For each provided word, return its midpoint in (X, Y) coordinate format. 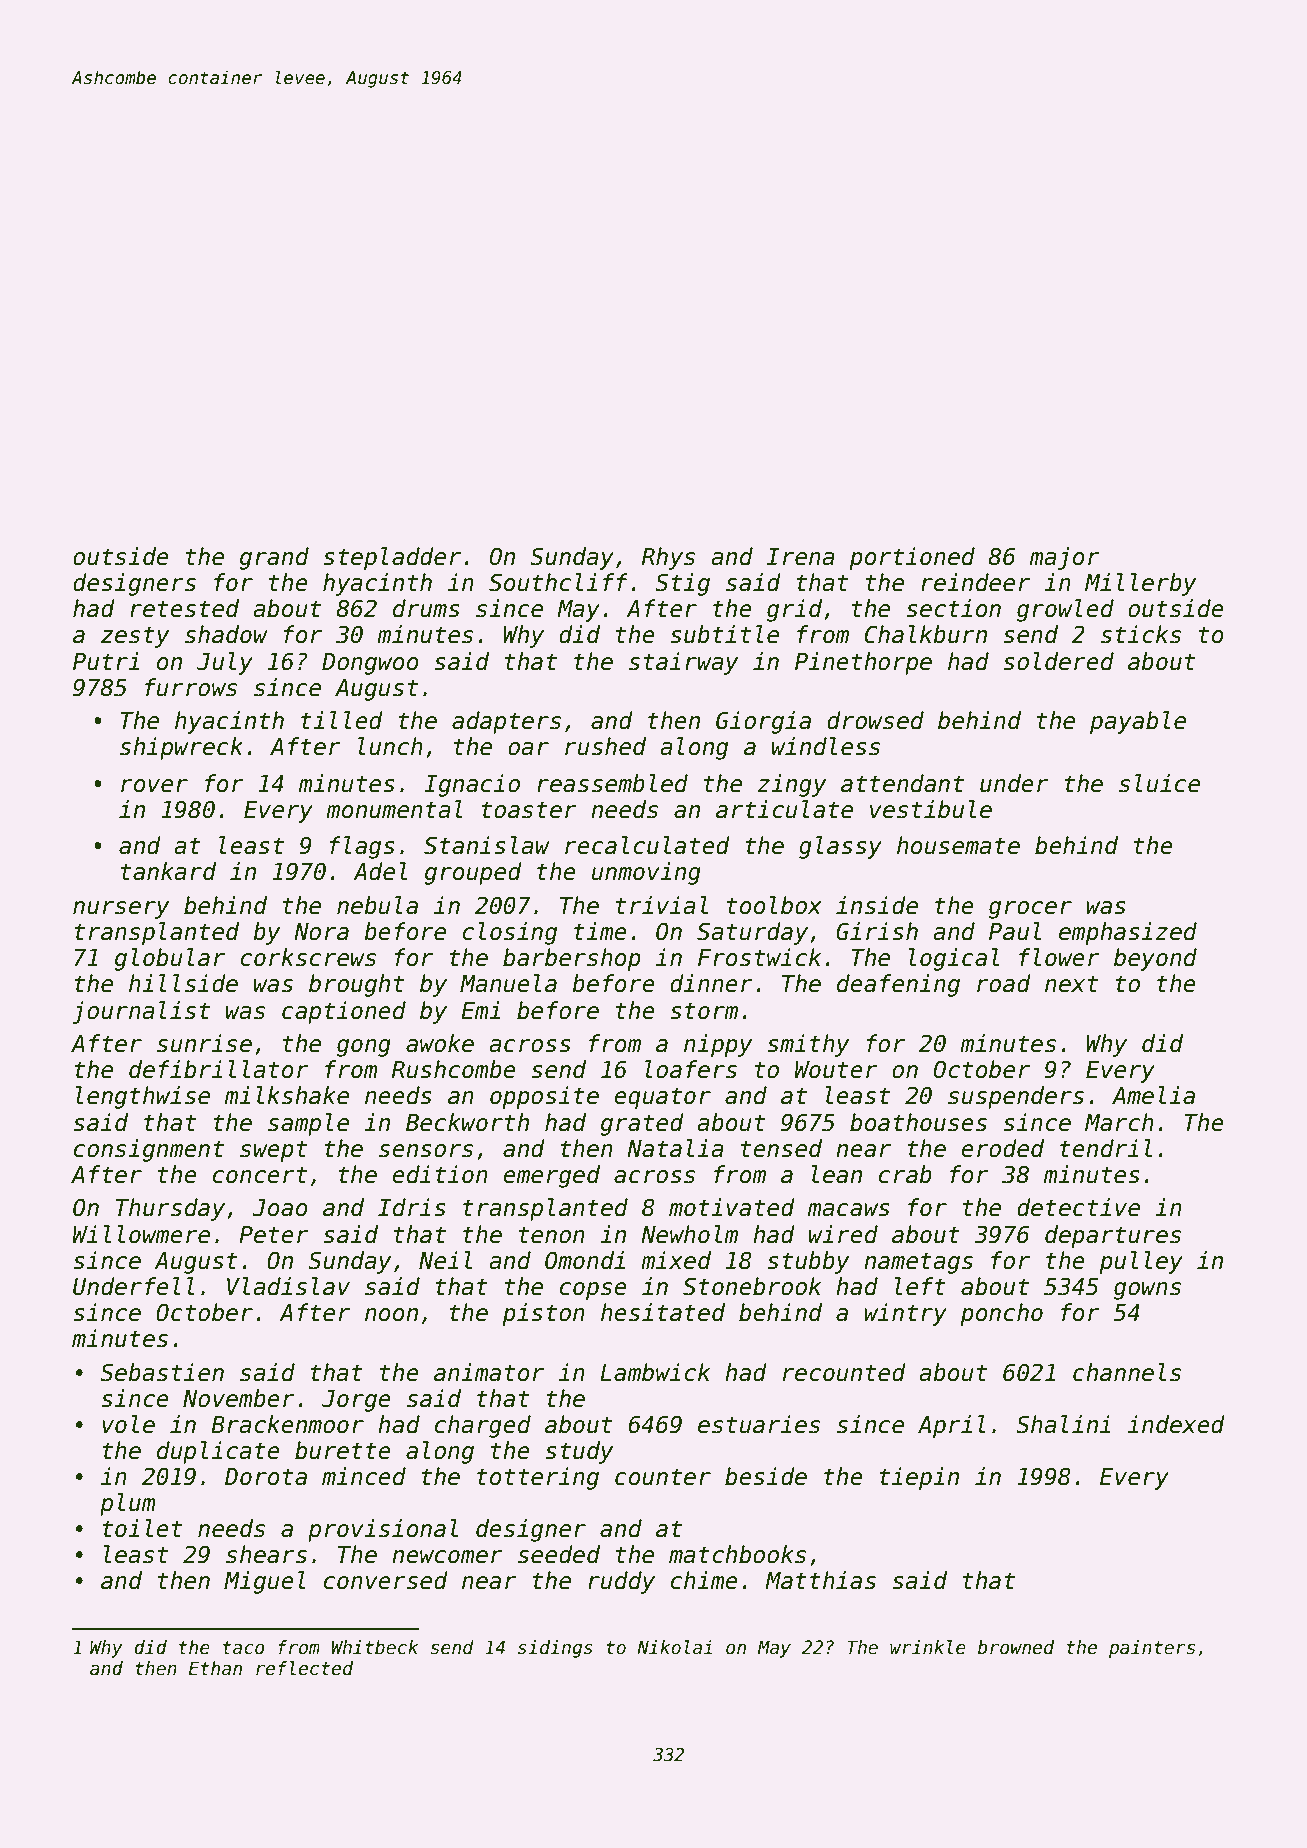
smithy (808, 1045)
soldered (1058, 661)
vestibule (931, 809)
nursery (121, 910)
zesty (135, 637)
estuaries (759, 1424)
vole (128, 1424)
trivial (662, 905)
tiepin (919, 1478)
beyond (1155, 959)
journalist (141, 1012)
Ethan (215, 1668)
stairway (683, 663)
